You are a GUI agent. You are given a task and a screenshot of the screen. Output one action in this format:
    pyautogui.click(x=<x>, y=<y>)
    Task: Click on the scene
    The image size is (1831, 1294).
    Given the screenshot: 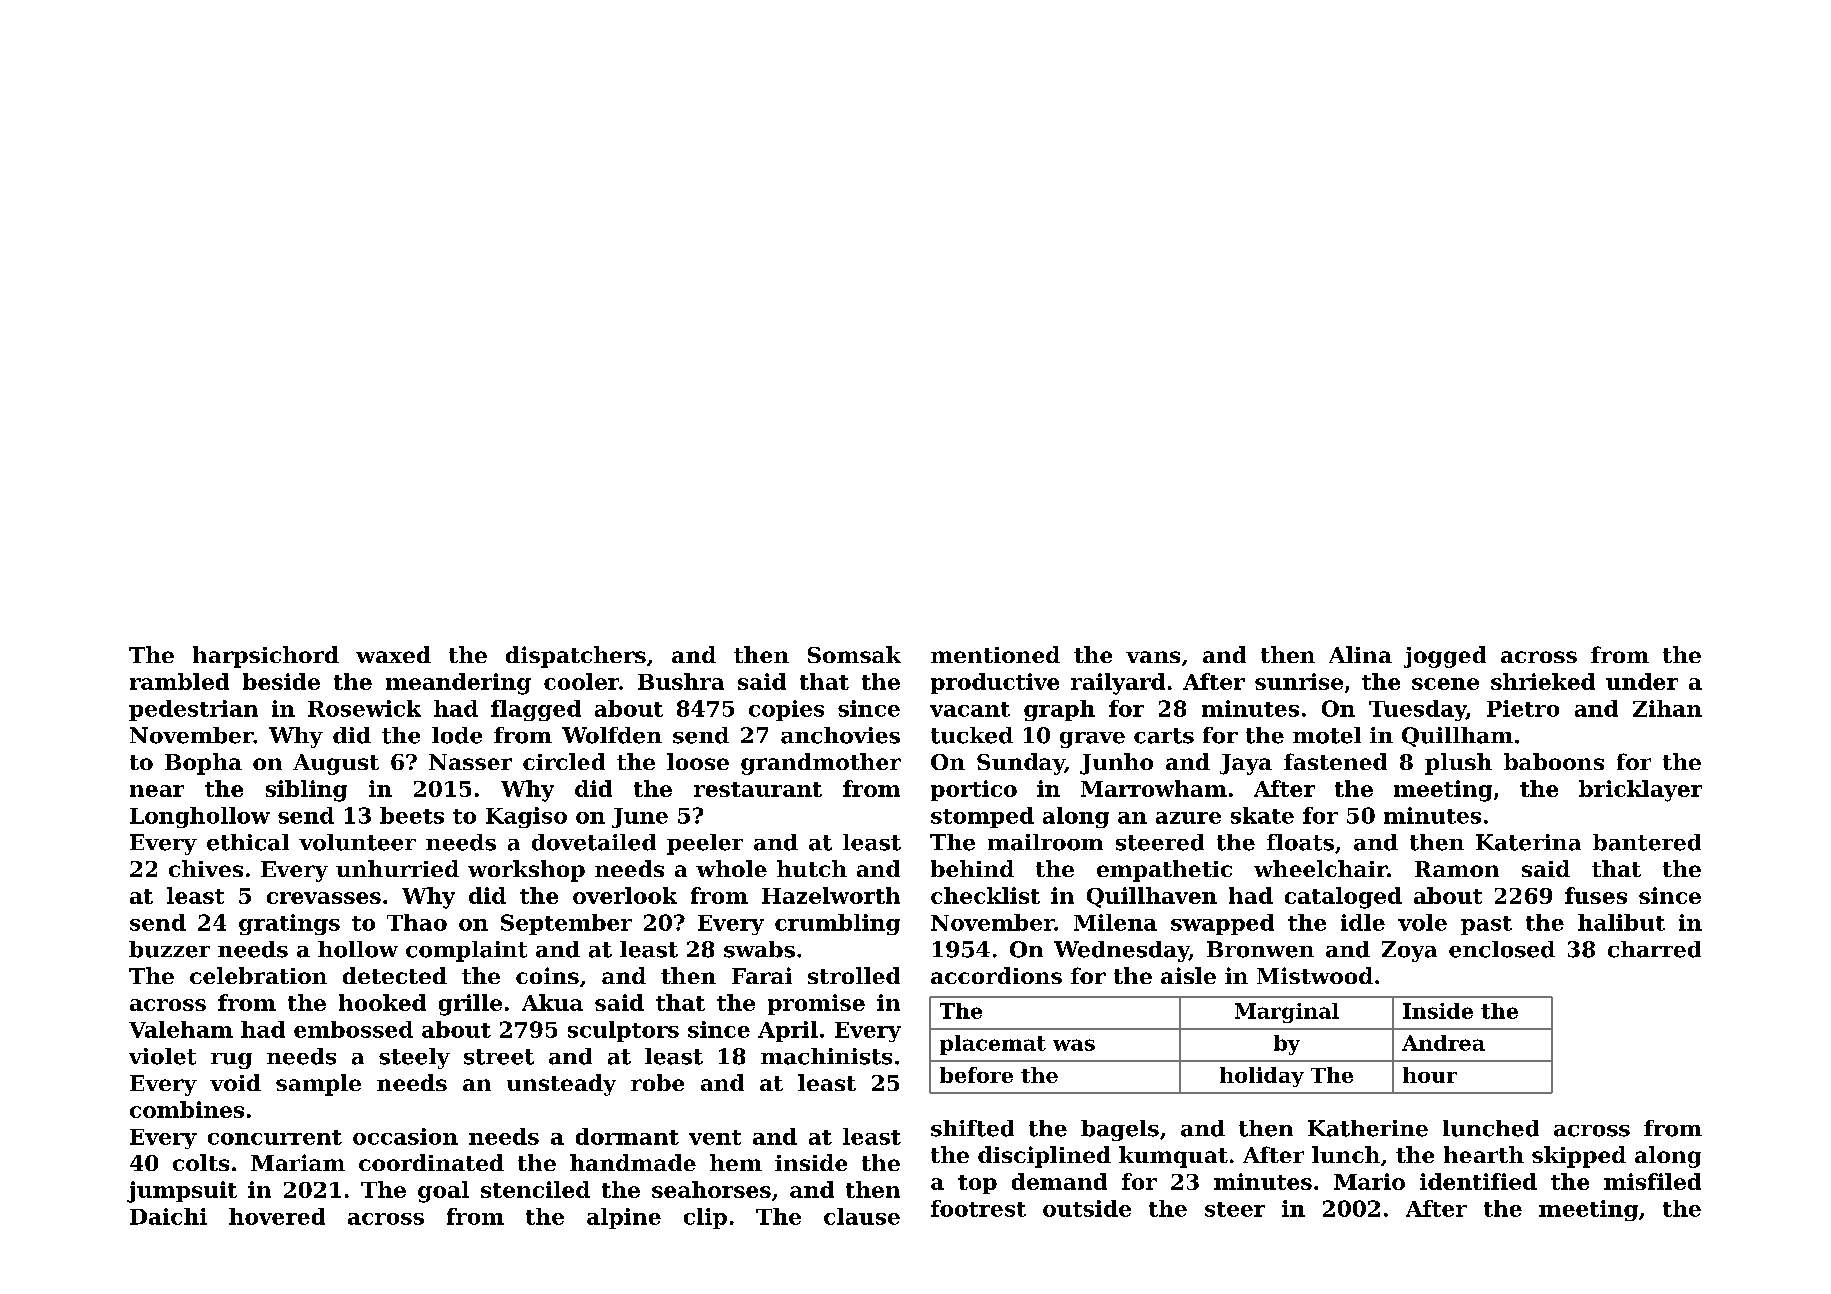 What is the action you would take?
    pyautogui.click(x=1445, y=684)
